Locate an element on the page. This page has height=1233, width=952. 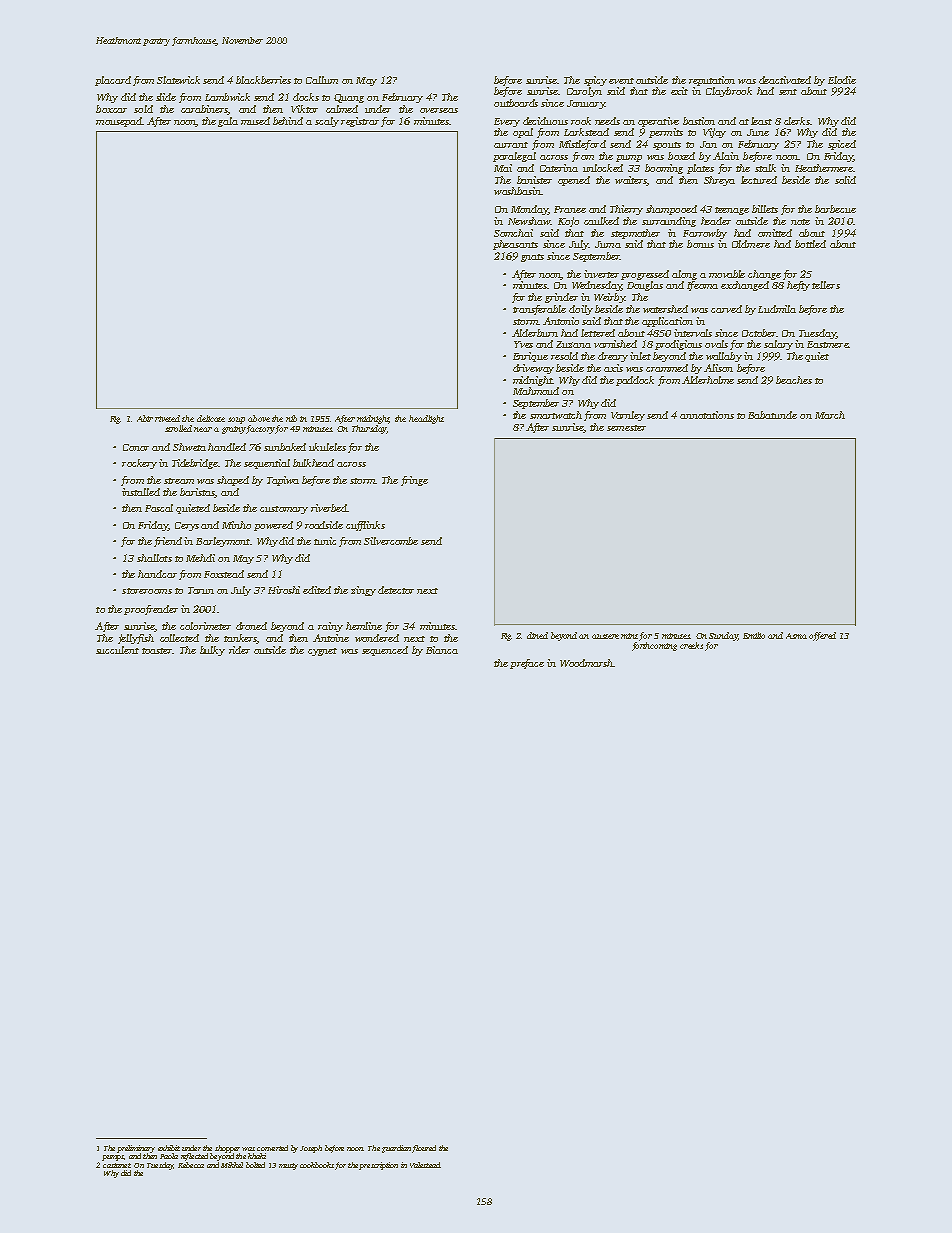
bulky is located at coordinates (212, 651).
